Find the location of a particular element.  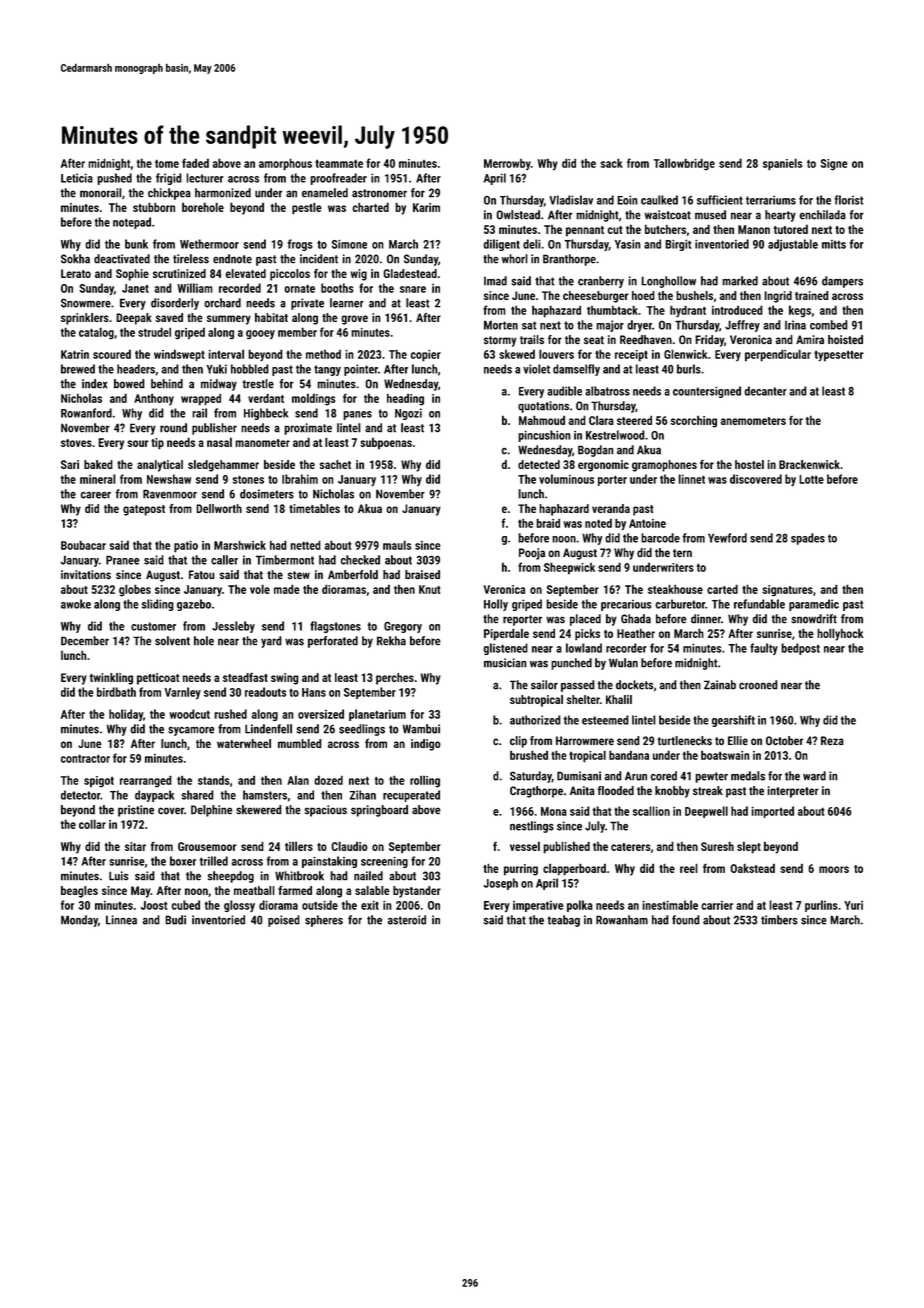

subpoenas is located at coordinates (386, 443).
